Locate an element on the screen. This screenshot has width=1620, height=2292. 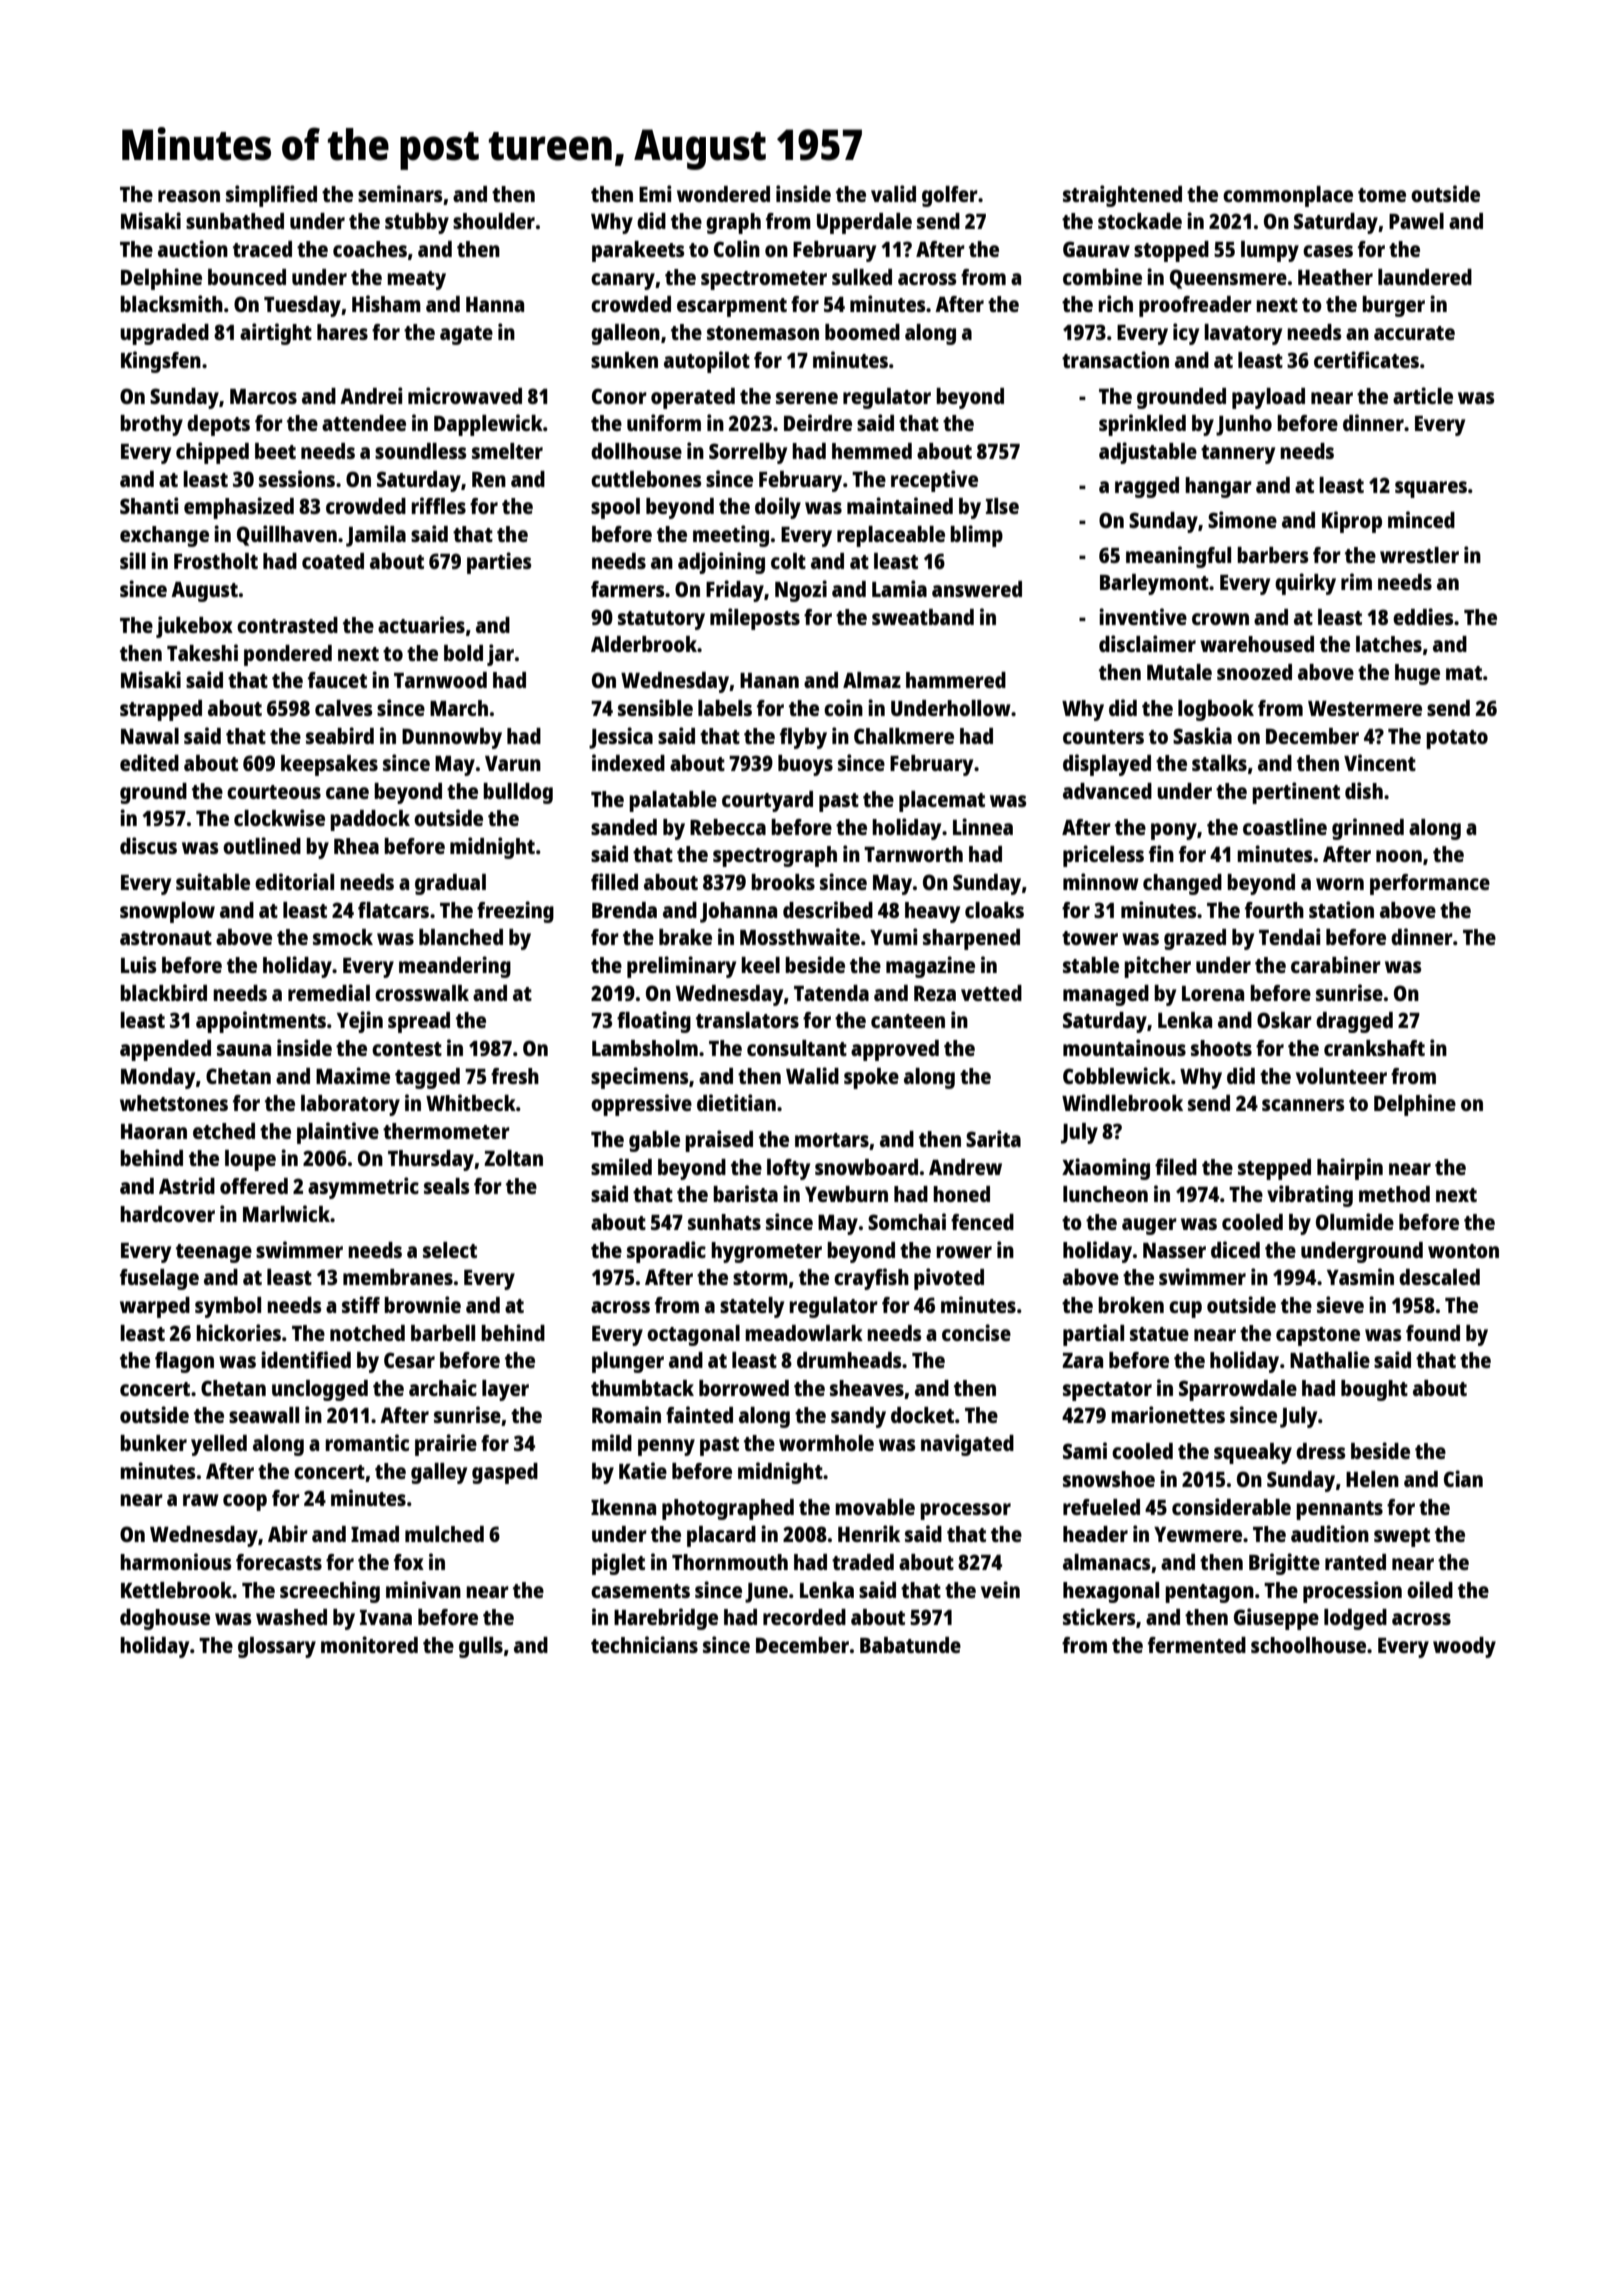
hangar is located at coordinates (1218, 487).
